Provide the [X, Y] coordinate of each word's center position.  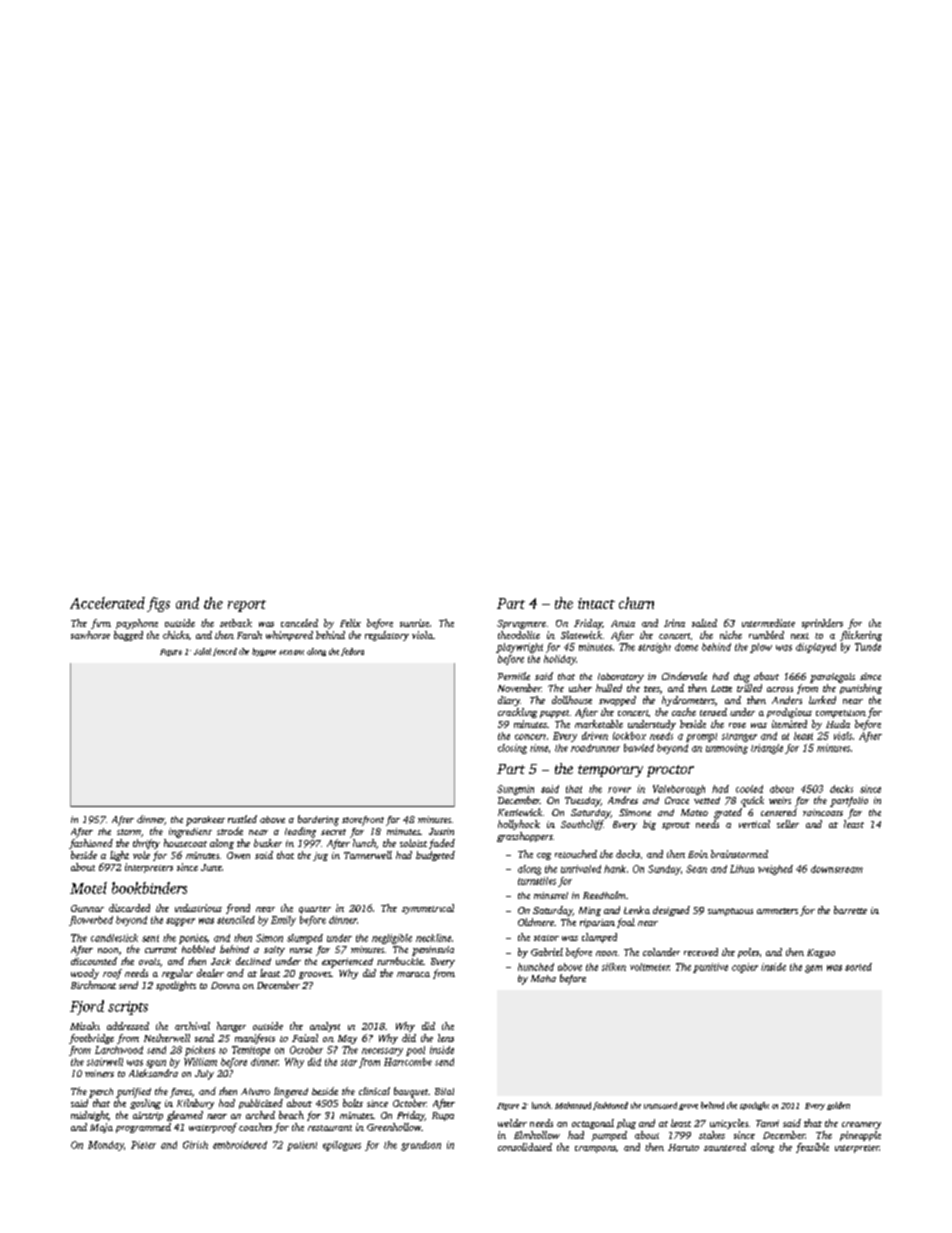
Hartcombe [408, 1062]
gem [813, 969]
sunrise [414, 623]
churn [636, 603]
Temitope [251, 1051]
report [247, 606]
